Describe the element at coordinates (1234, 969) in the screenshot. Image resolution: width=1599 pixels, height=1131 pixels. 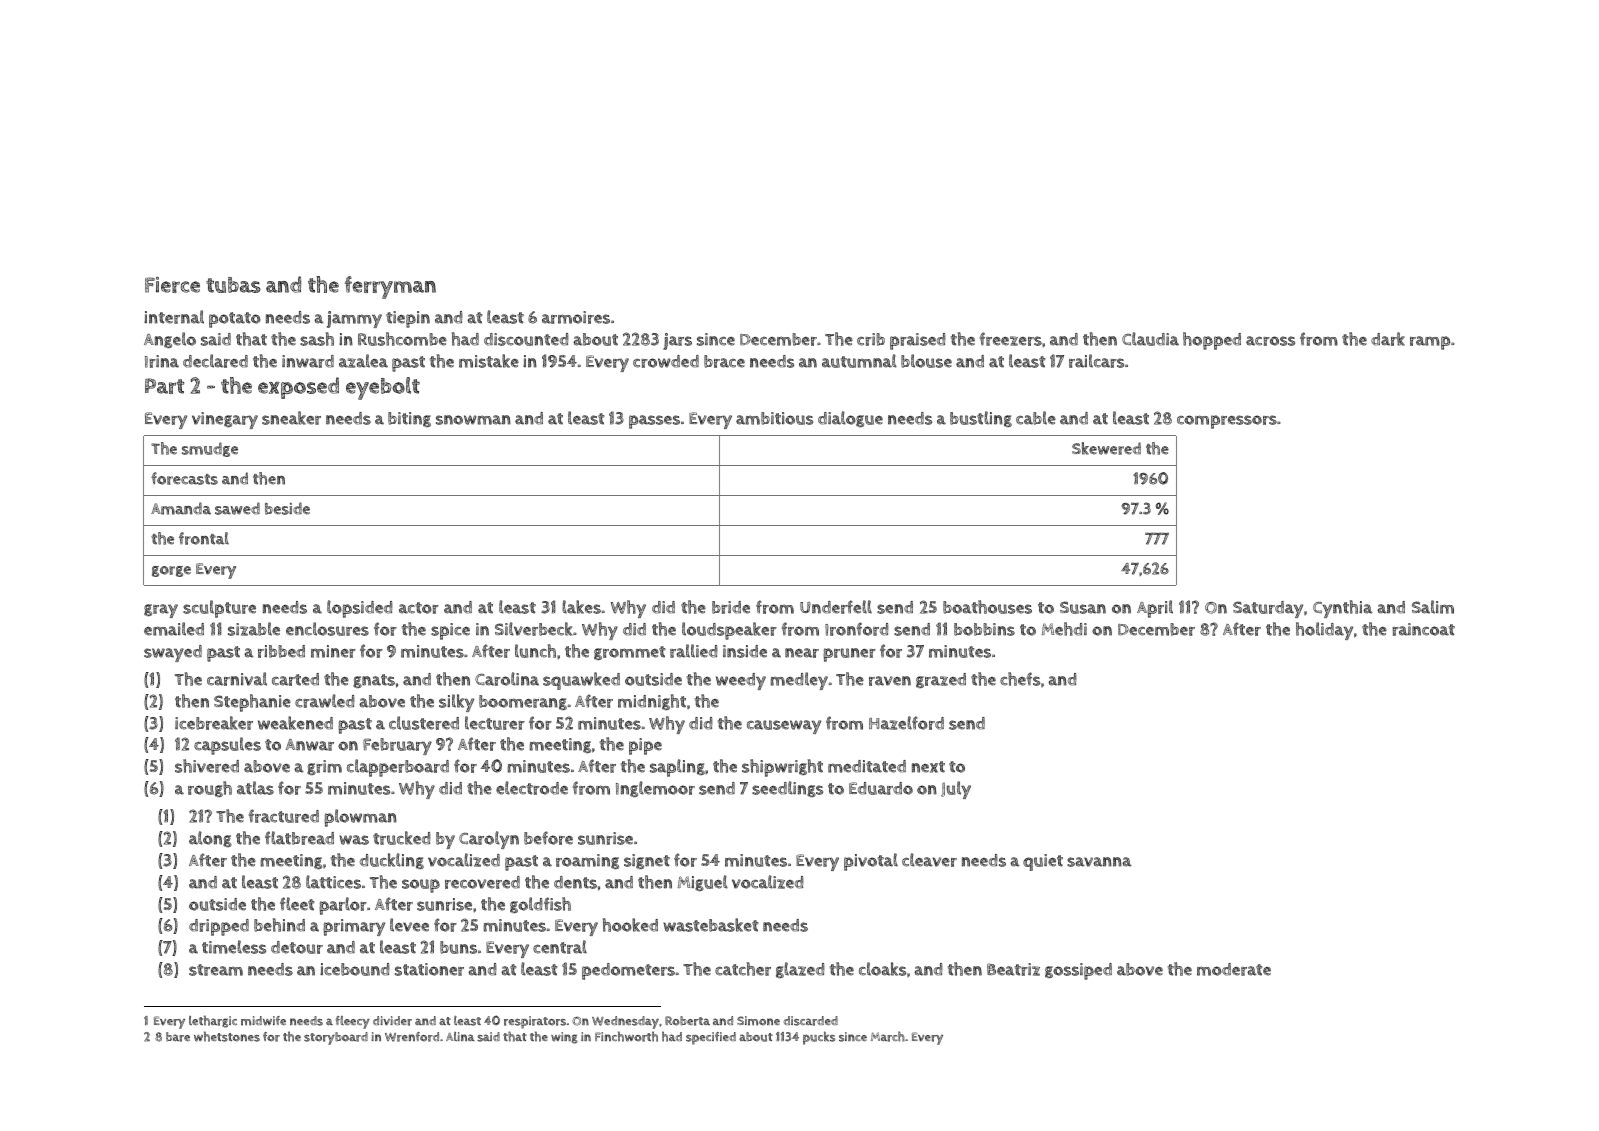
I see `moderate` at that location.
